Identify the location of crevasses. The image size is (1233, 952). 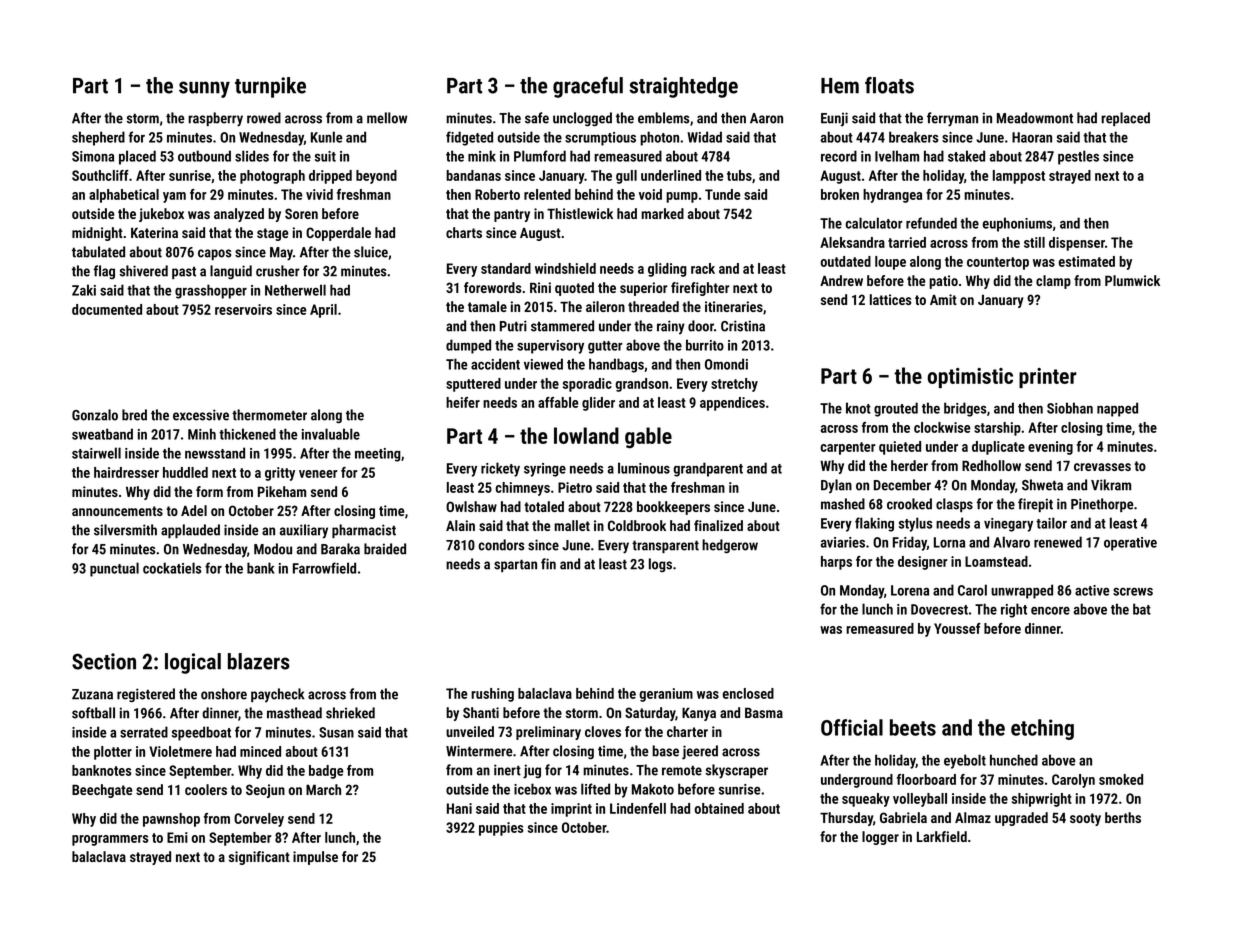
(1102, 467).
